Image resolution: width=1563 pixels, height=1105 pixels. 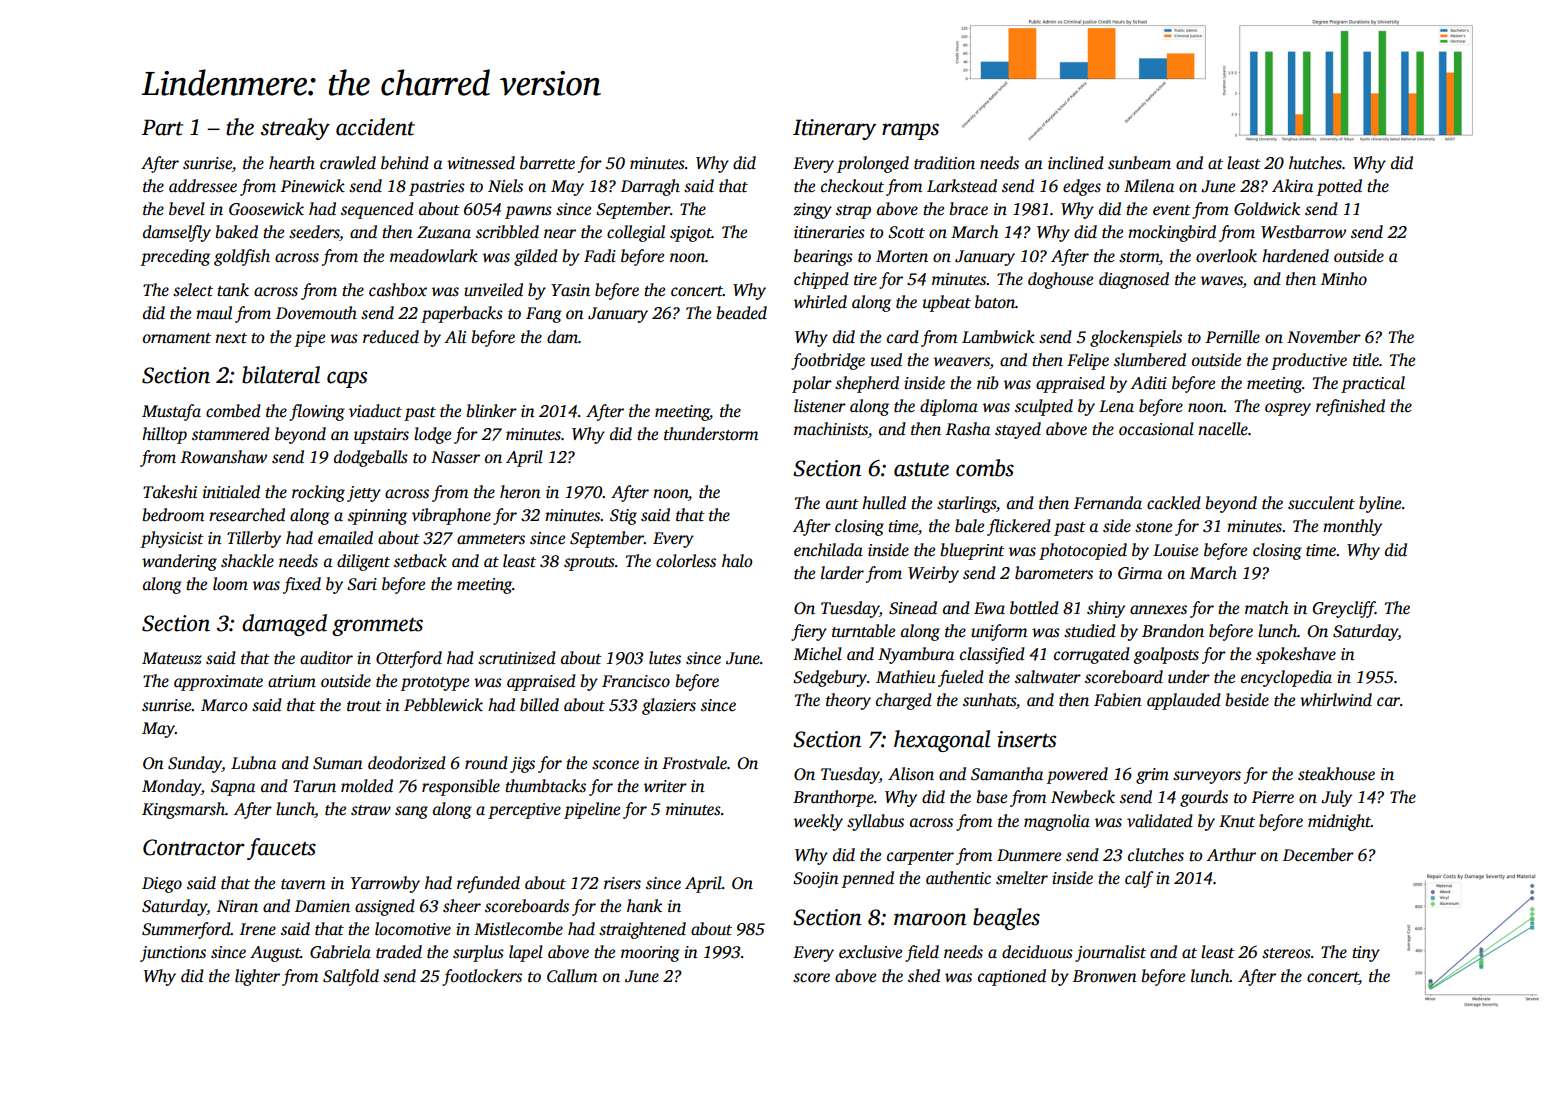 I want to click on hilltop, so click(x=164, y=435).
